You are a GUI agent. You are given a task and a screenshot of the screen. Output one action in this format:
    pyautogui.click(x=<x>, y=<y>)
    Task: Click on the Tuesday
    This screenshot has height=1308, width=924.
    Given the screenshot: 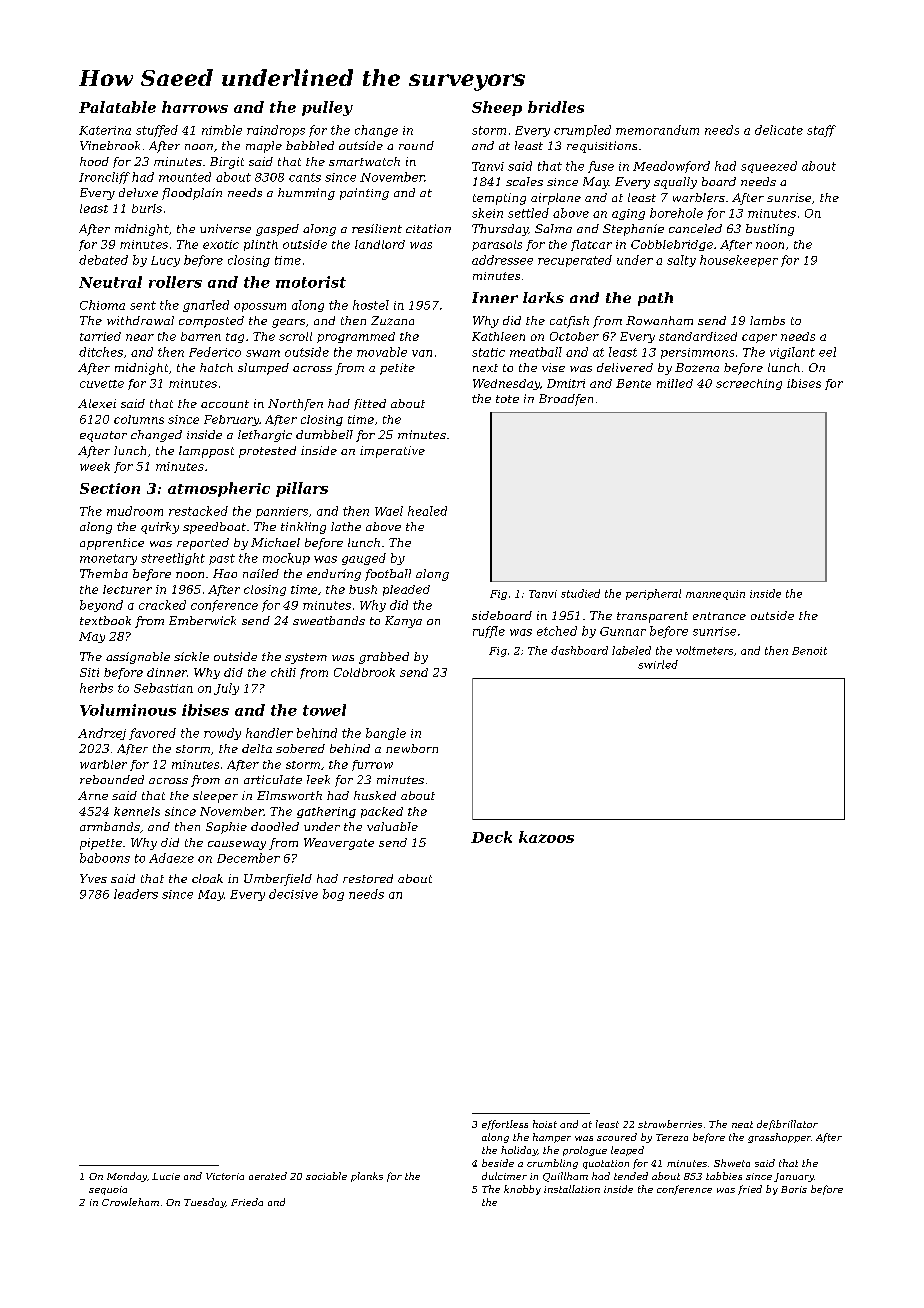 What is the action you would take?
    pyautogui.click(x=204, y=1203)
